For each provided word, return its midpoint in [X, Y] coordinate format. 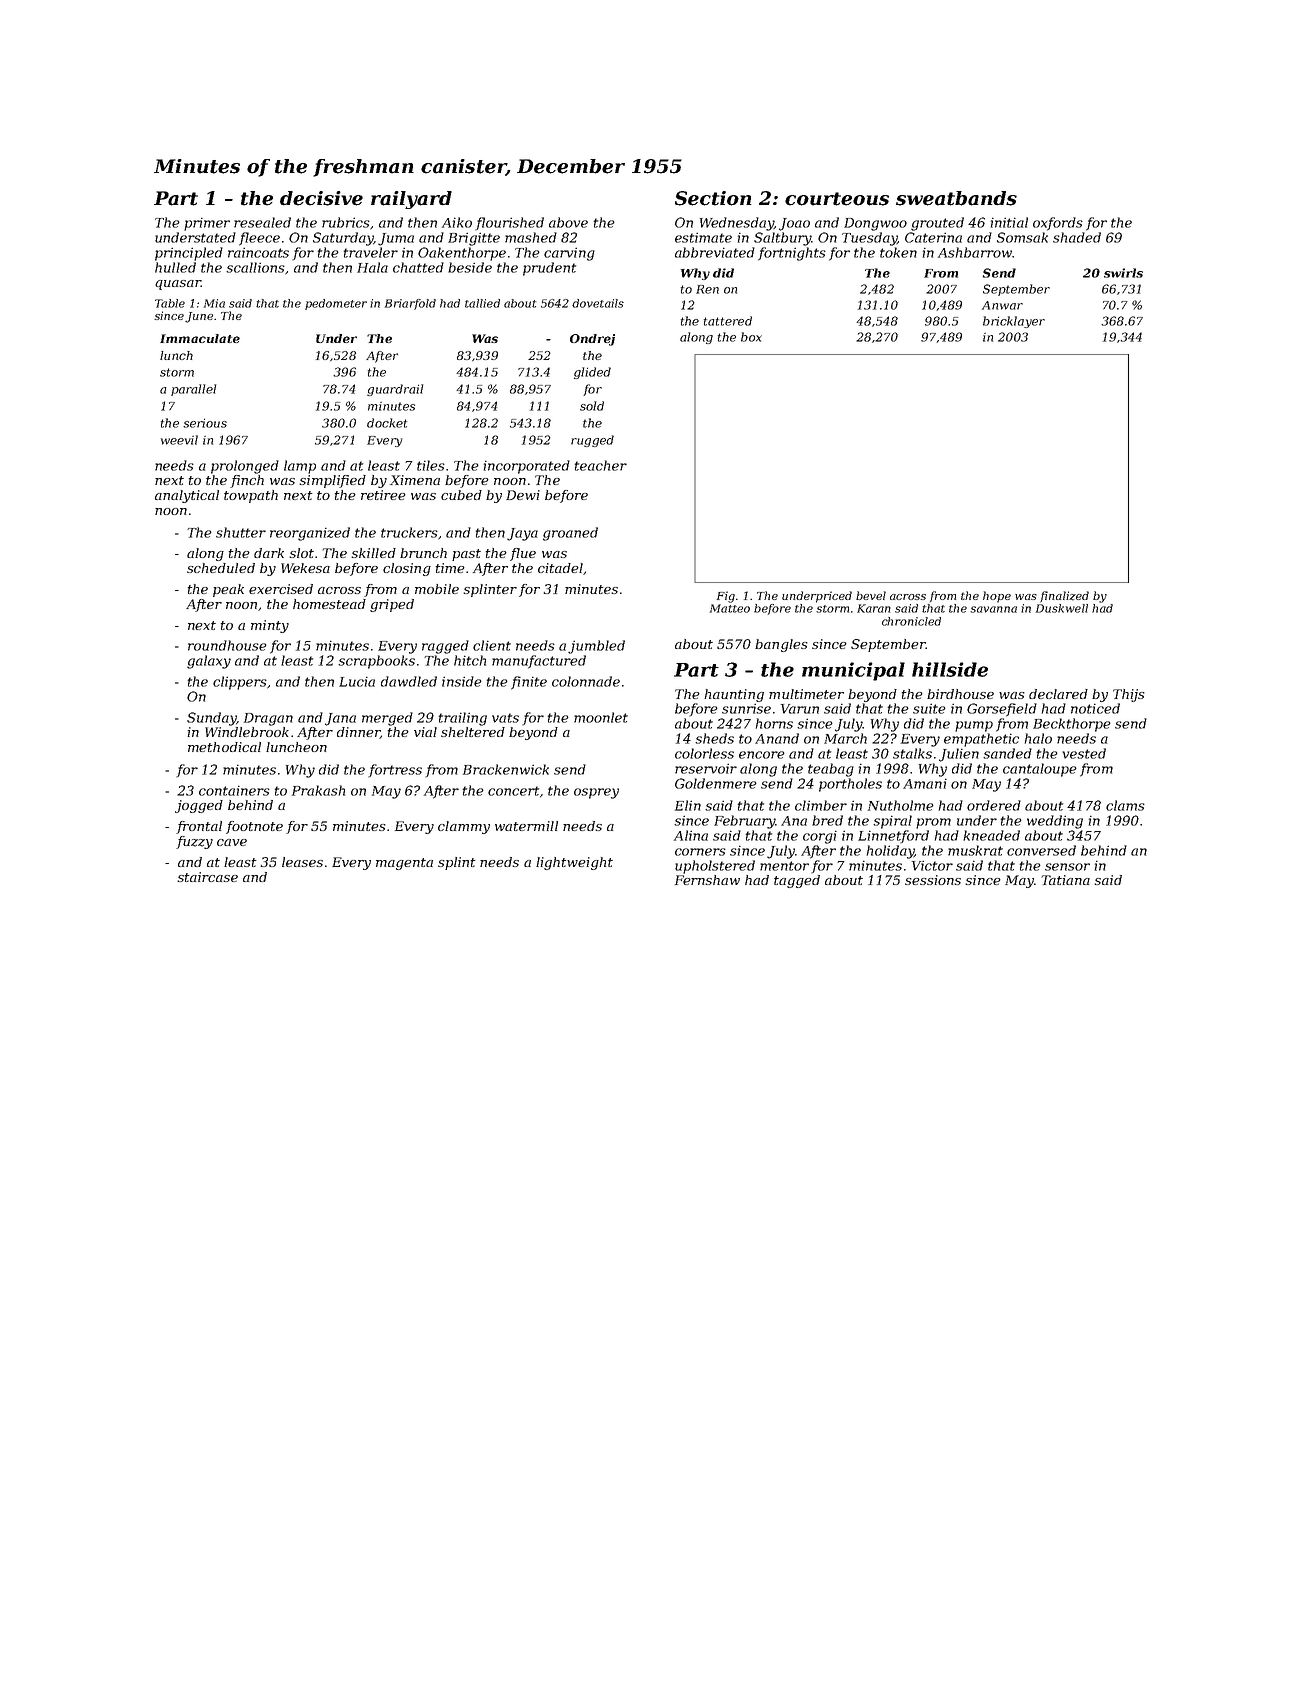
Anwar [1002, 305]
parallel [193, 390]
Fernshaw [707, 880]
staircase [207, 877]
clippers [240, 683]
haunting [734, 695]
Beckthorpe [1072, 725]
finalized [1064, 597]
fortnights [792, 254]
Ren [707, 289]
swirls [1123, 273]
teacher [601, 465]
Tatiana [1065, 880]
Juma [396, 239]
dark [269, 553]
